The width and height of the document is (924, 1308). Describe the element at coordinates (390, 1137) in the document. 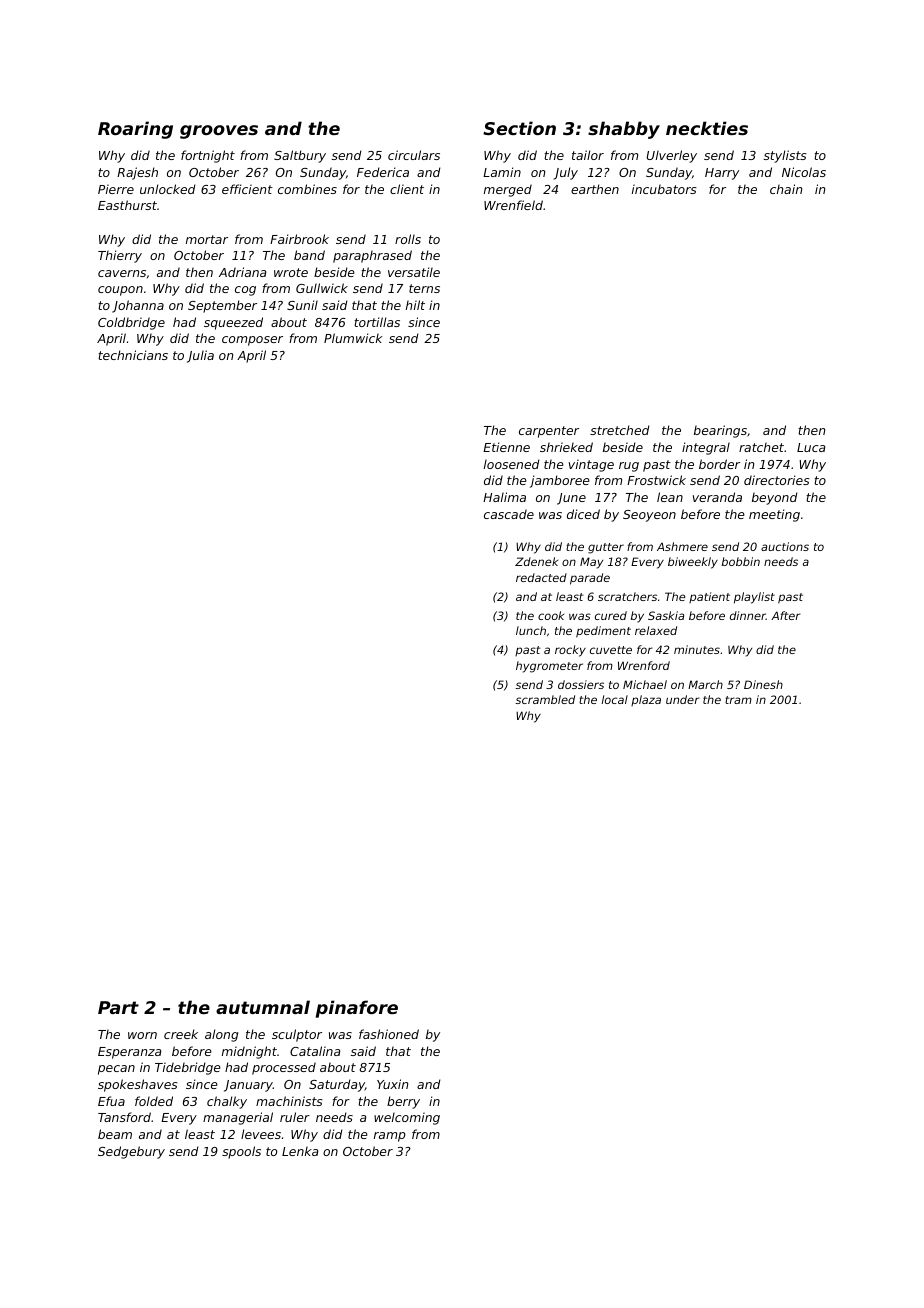

I see `ramp` at that location.
